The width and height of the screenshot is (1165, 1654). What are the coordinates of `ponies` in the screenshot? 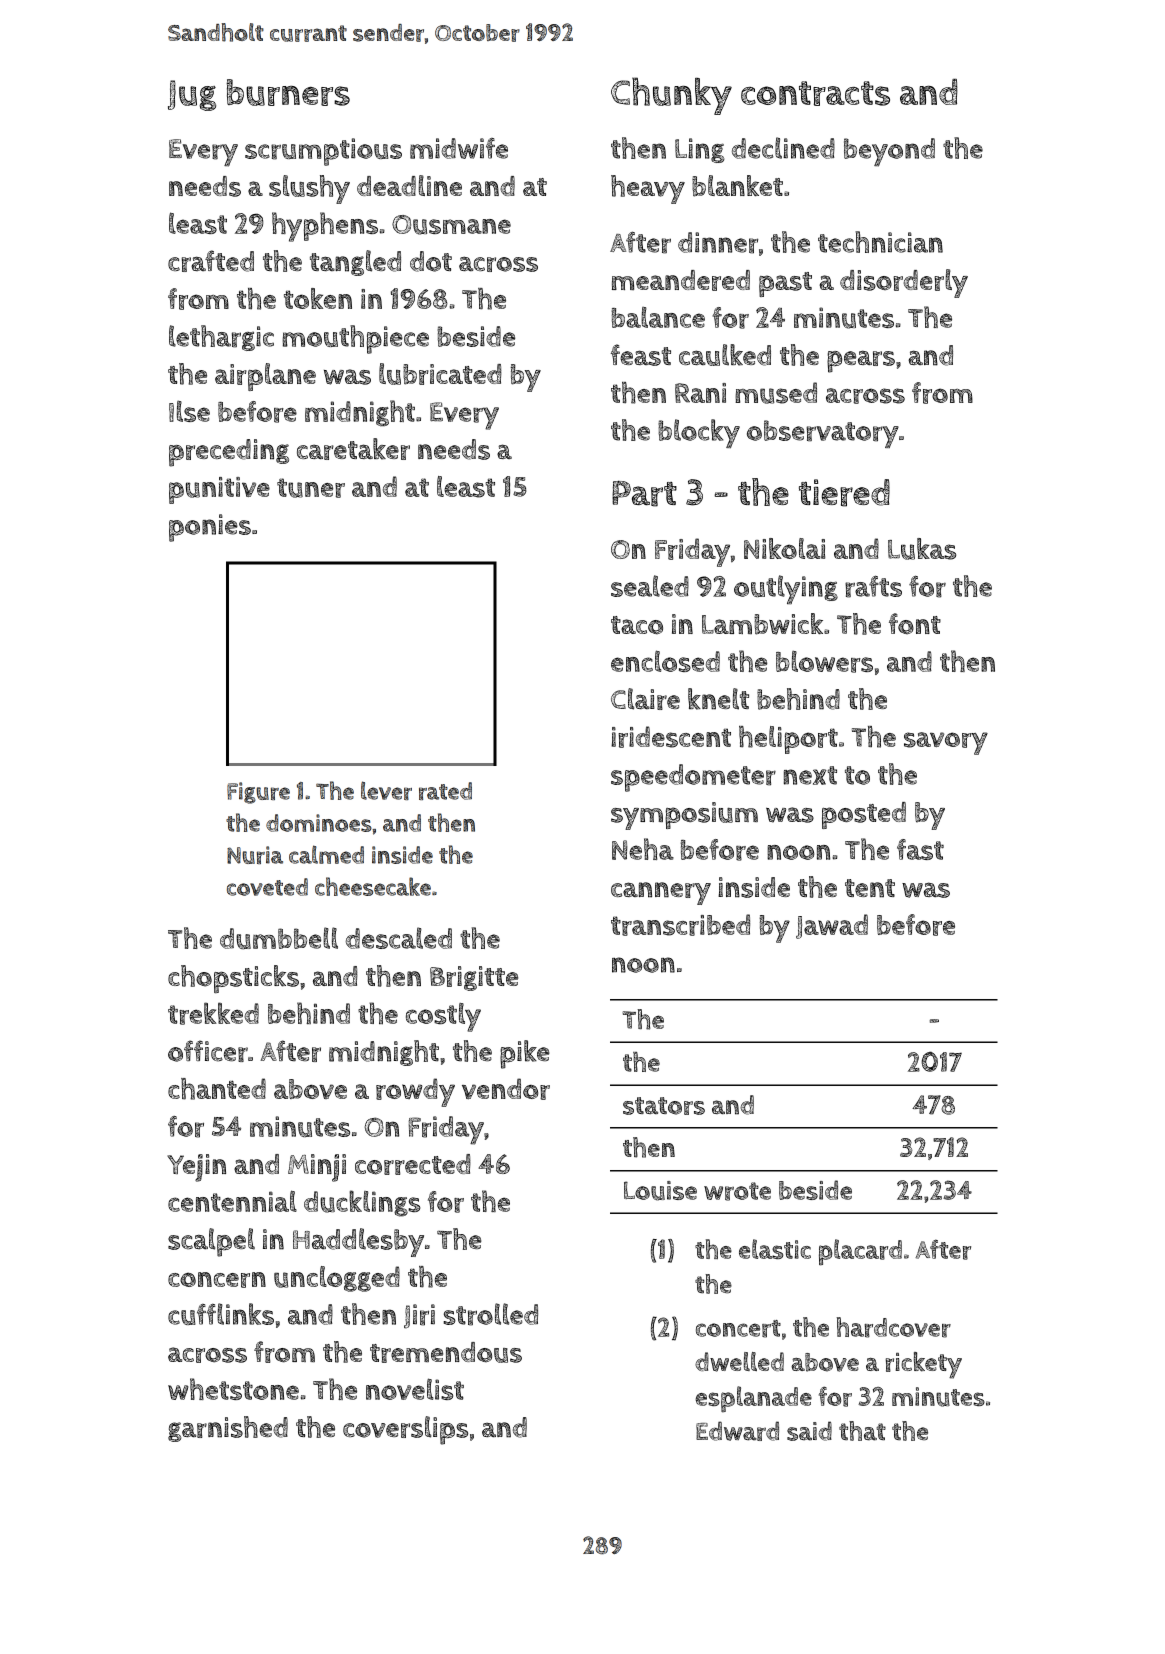 It's located at (210, 528).
